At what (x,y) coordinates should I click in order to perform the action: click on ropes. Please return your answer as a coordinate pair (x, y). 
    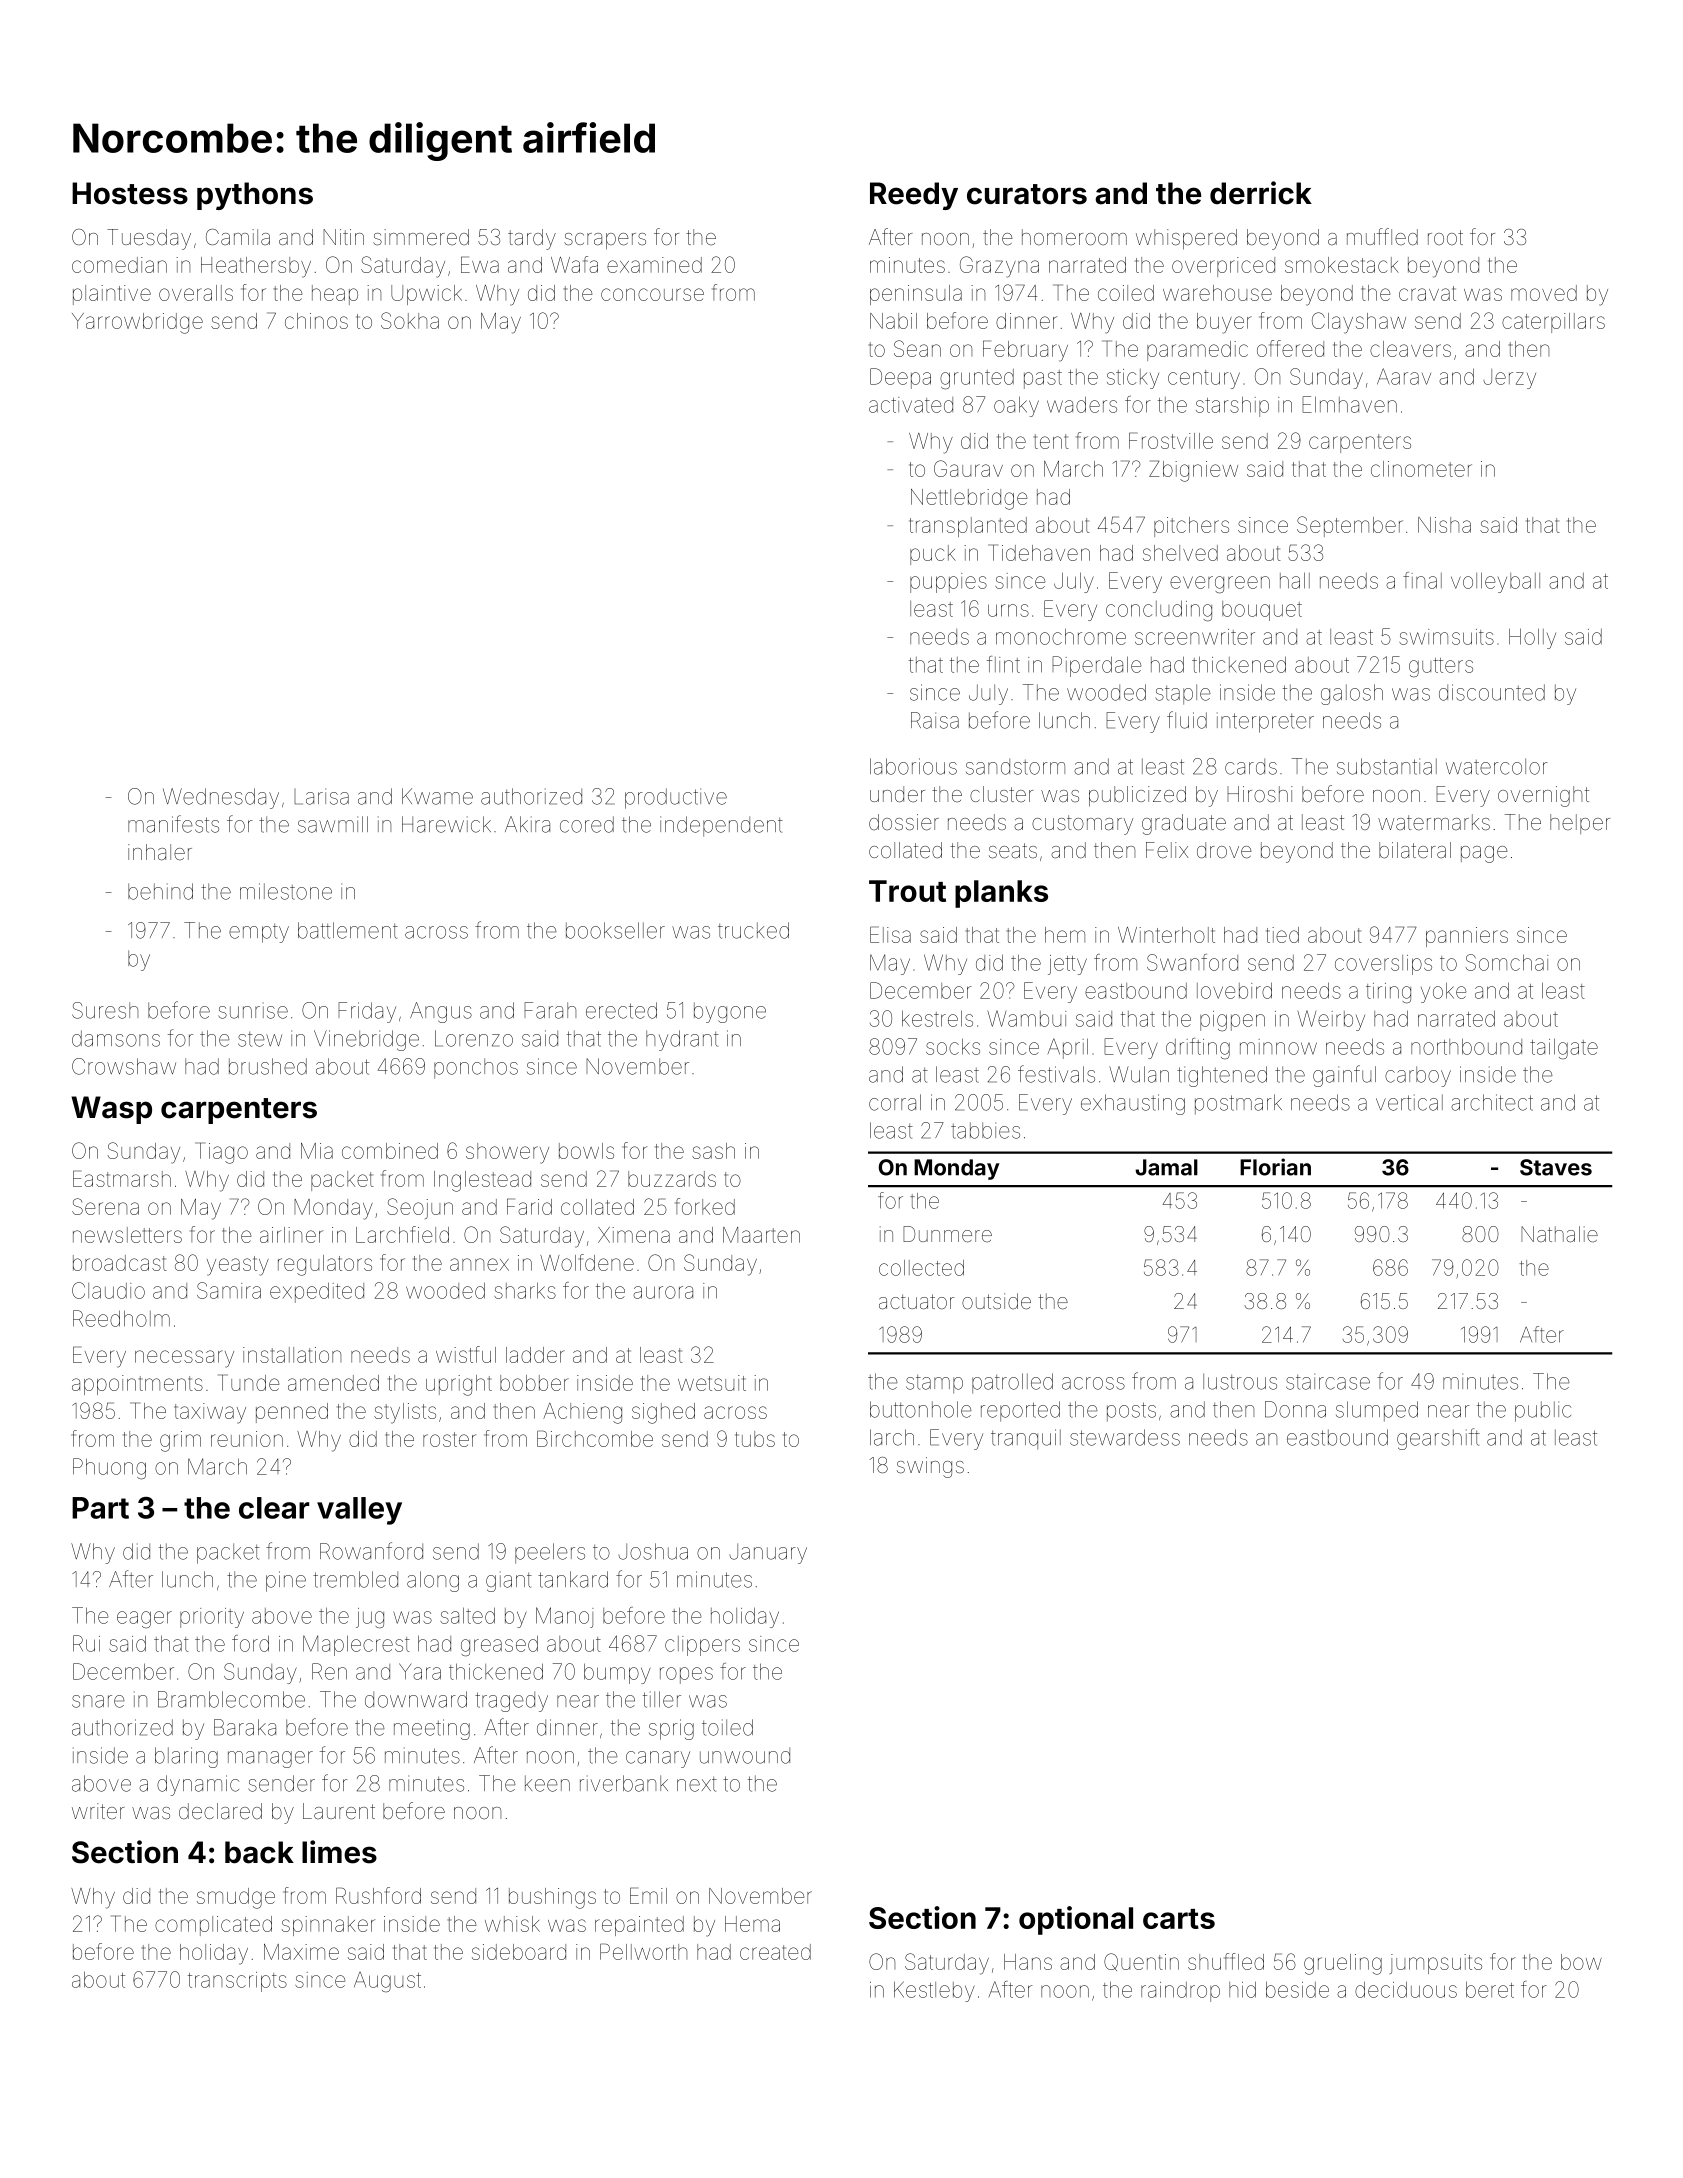
    Looking at the image, I should click on (686, 1675).
